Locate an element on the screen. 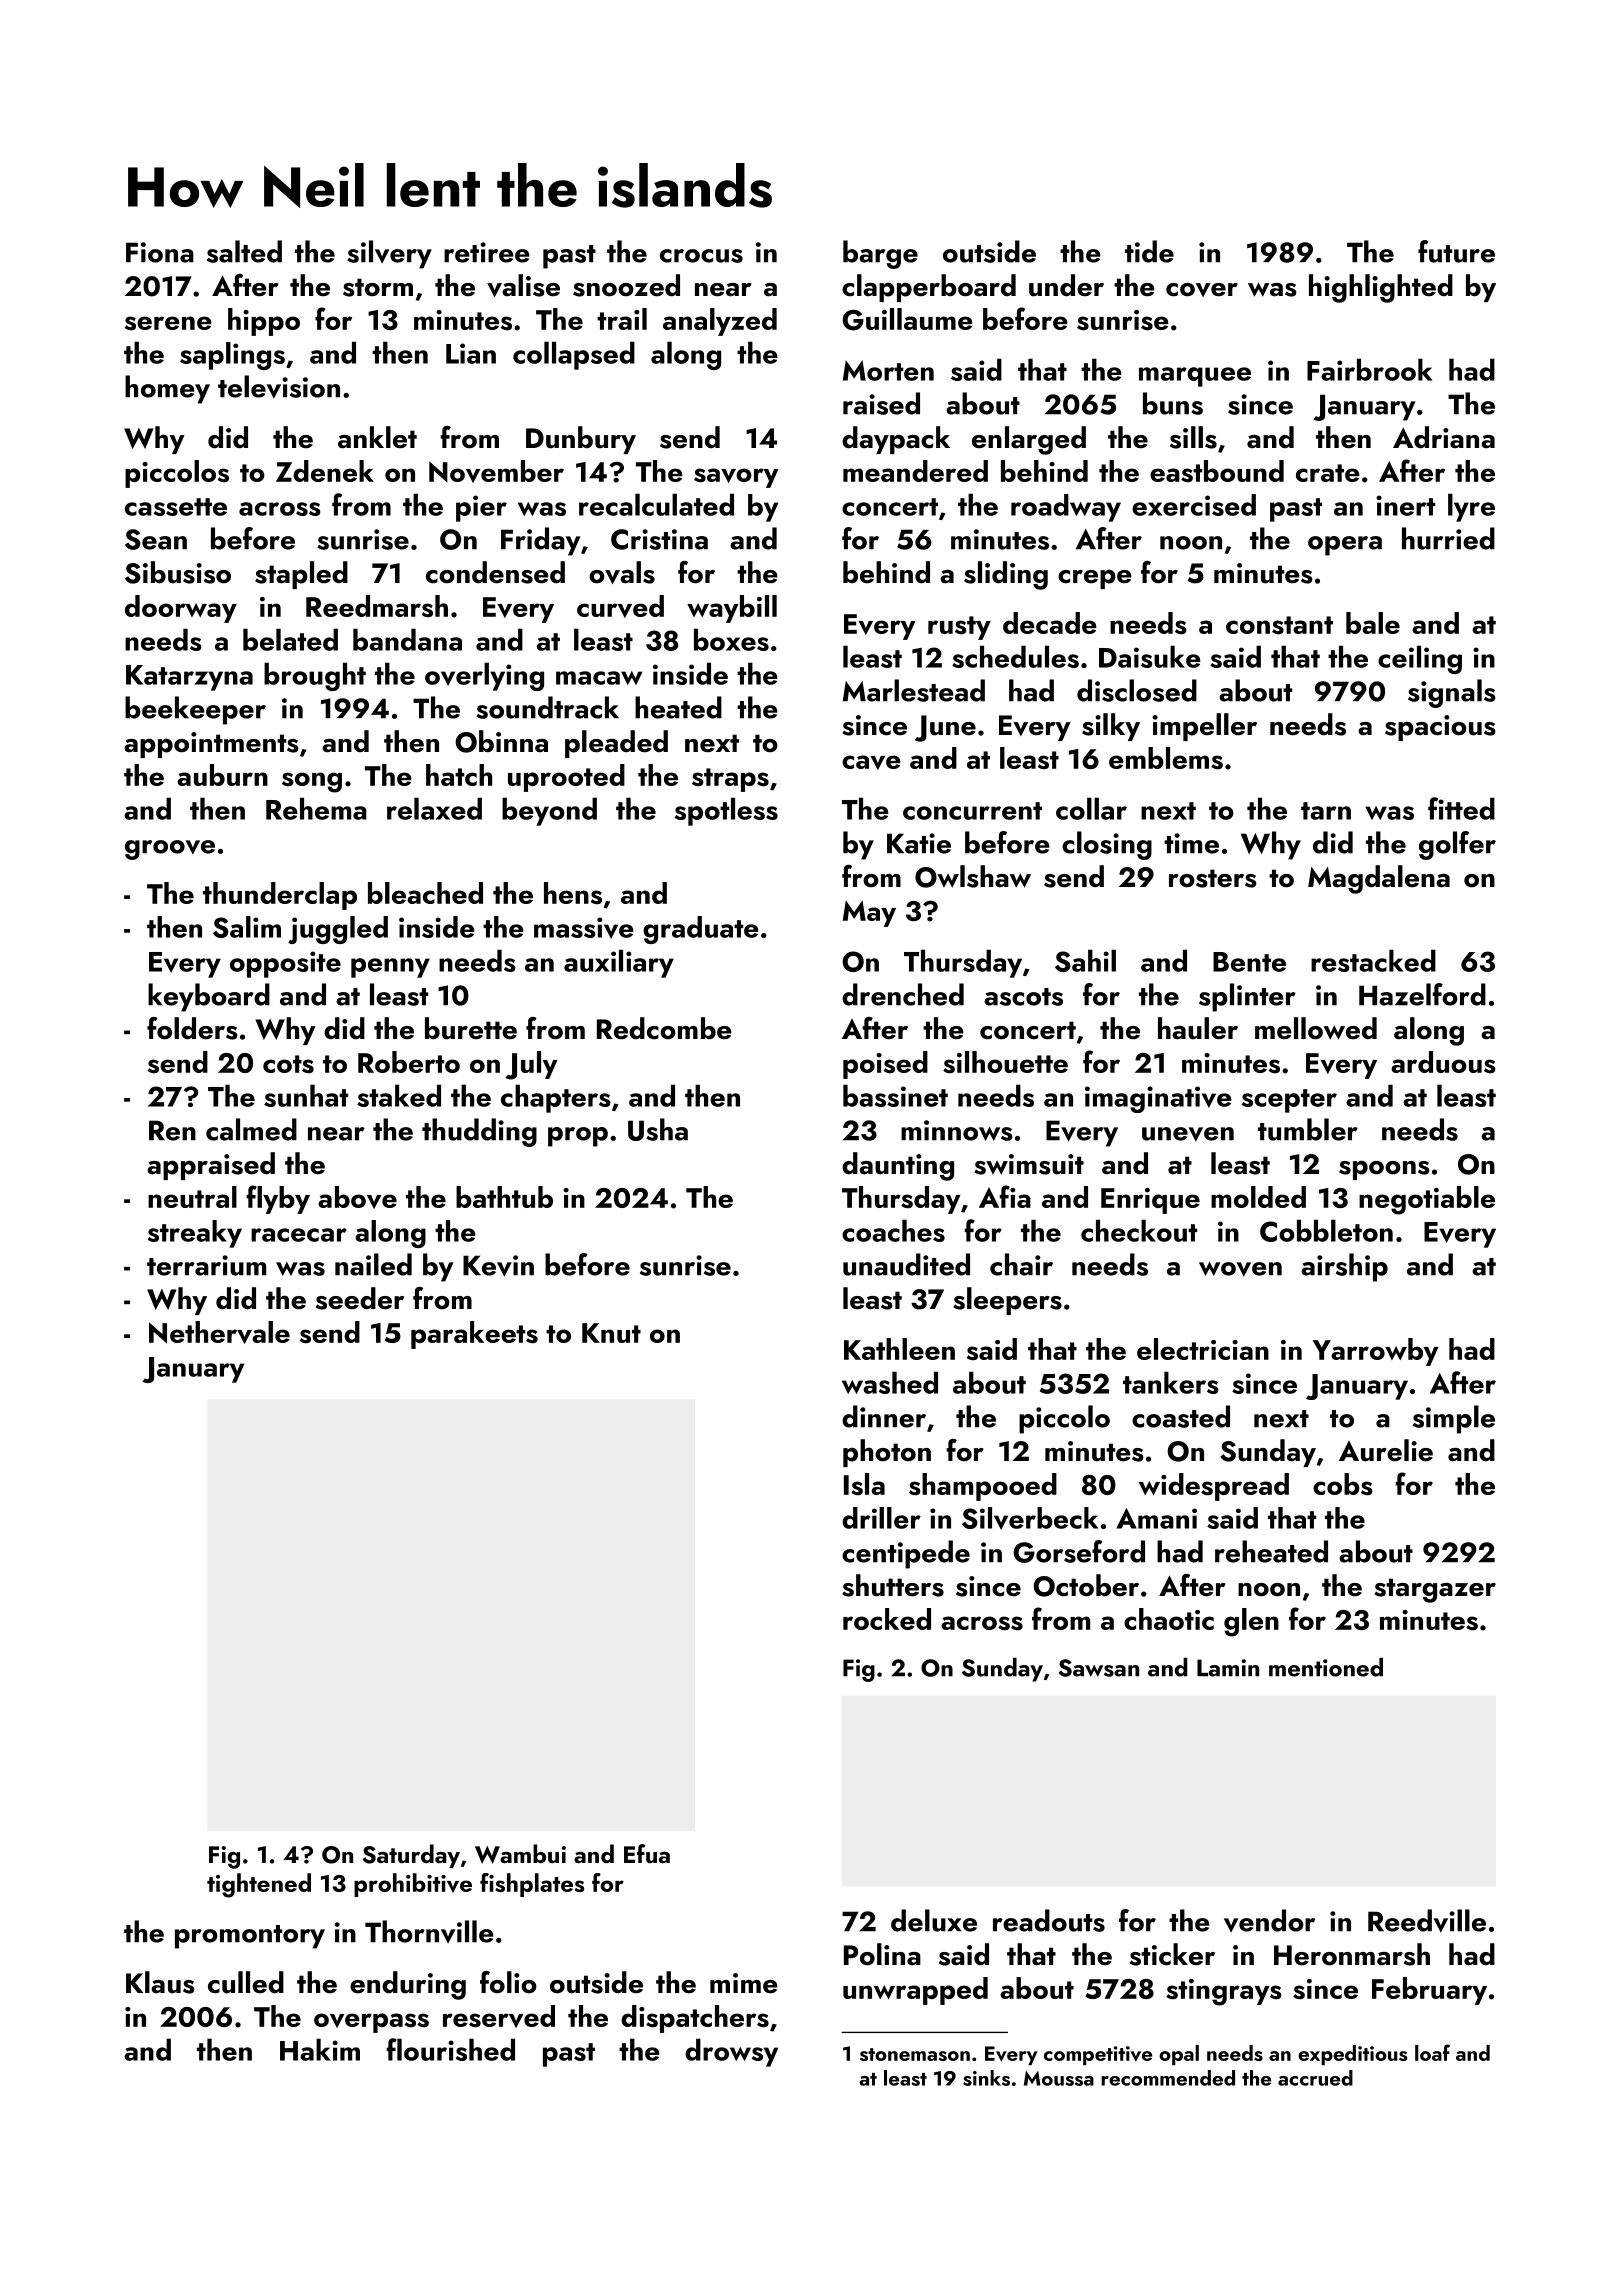 The height and width of the screenshot is (2292, 1620). marquee is located at coordinates (1195, 377).
